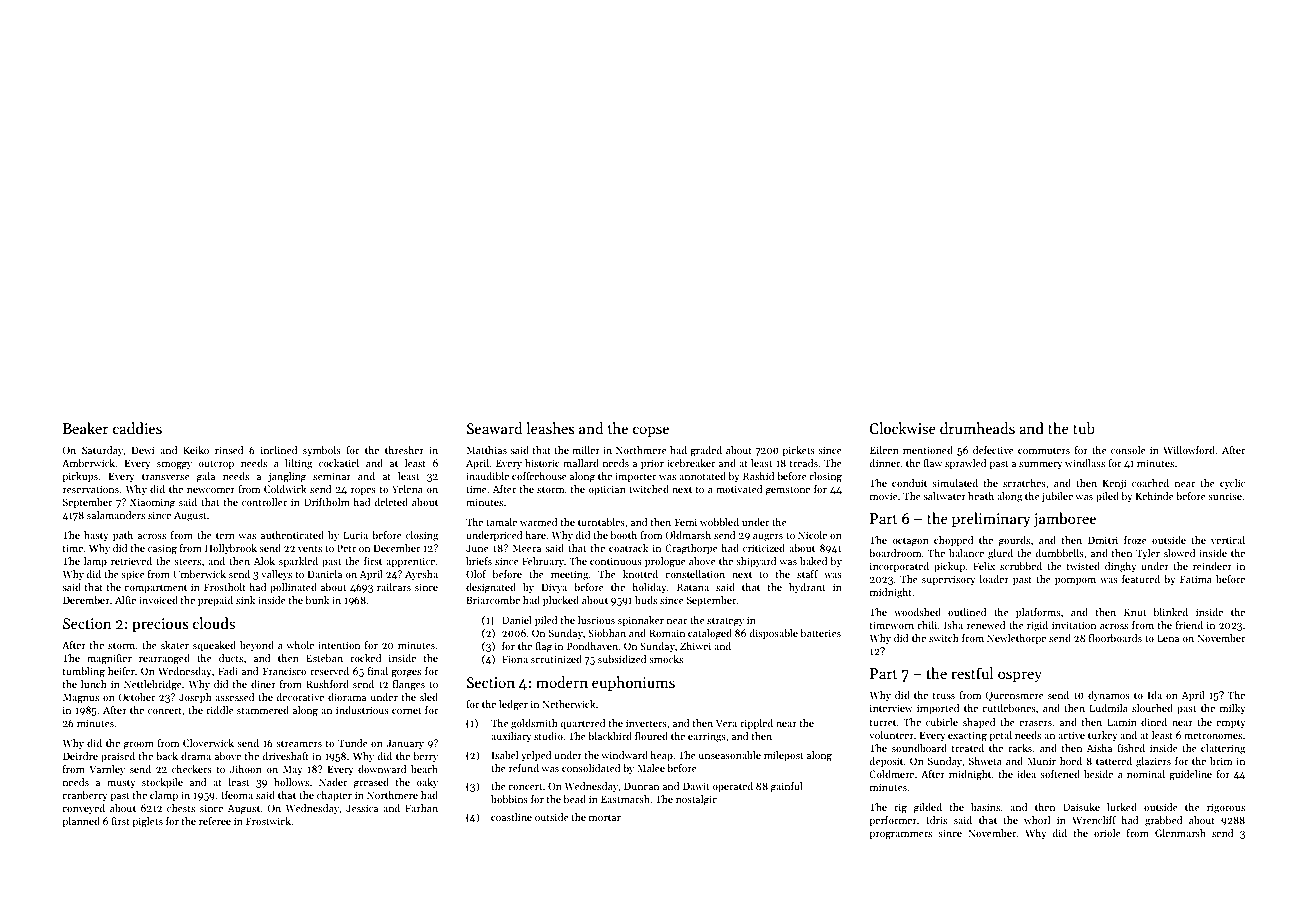 The image size is (1308, 924). Describe the element at coordinates (917, 612) in the screenshot. I see `woodshed` at that location.
